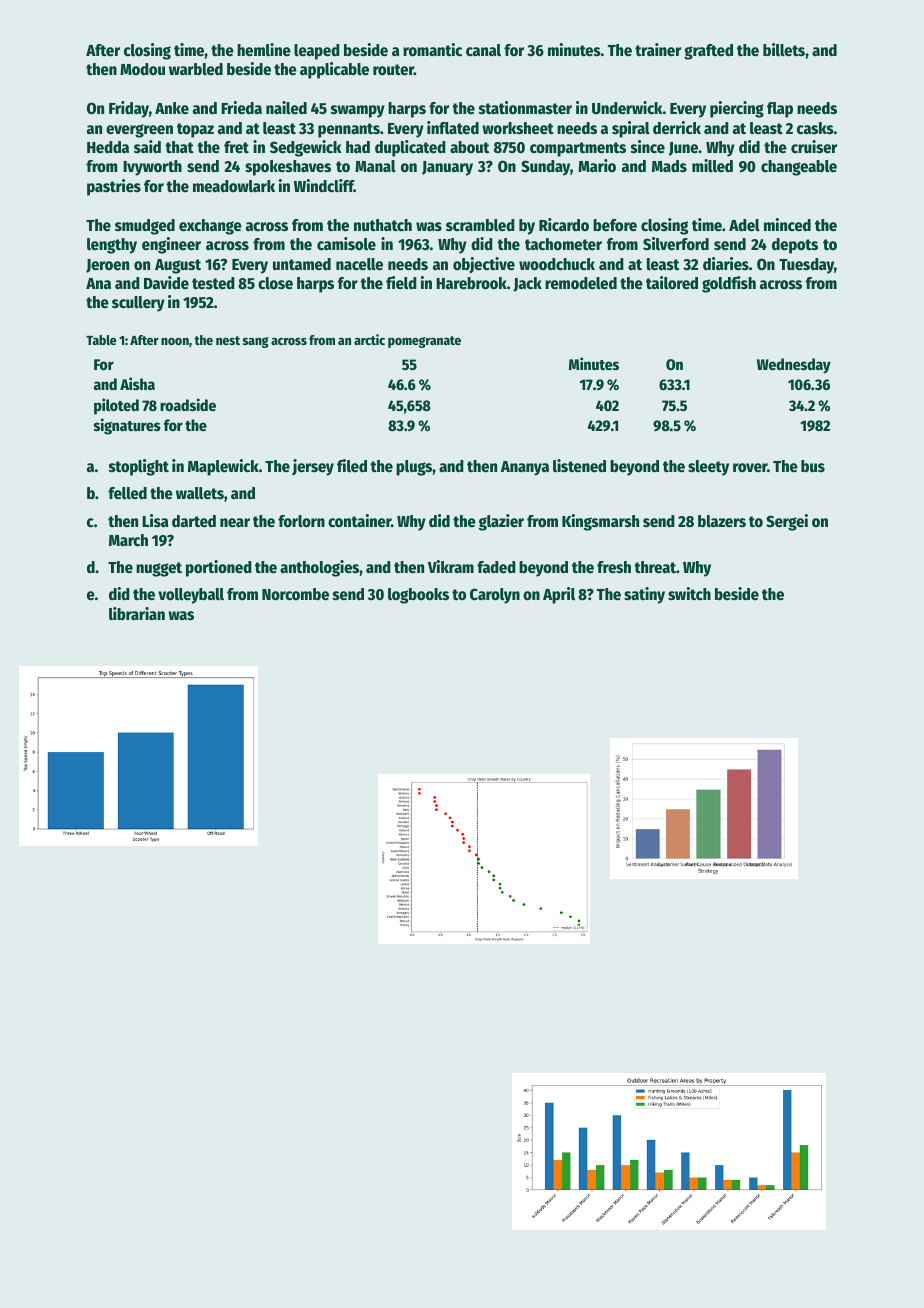 Image resolution: width=924 pixels, height=1308 pixels. What do you see at coordinates (424, 342) in the image?
I see `pomegranate` at bounding box center [424, 342].
